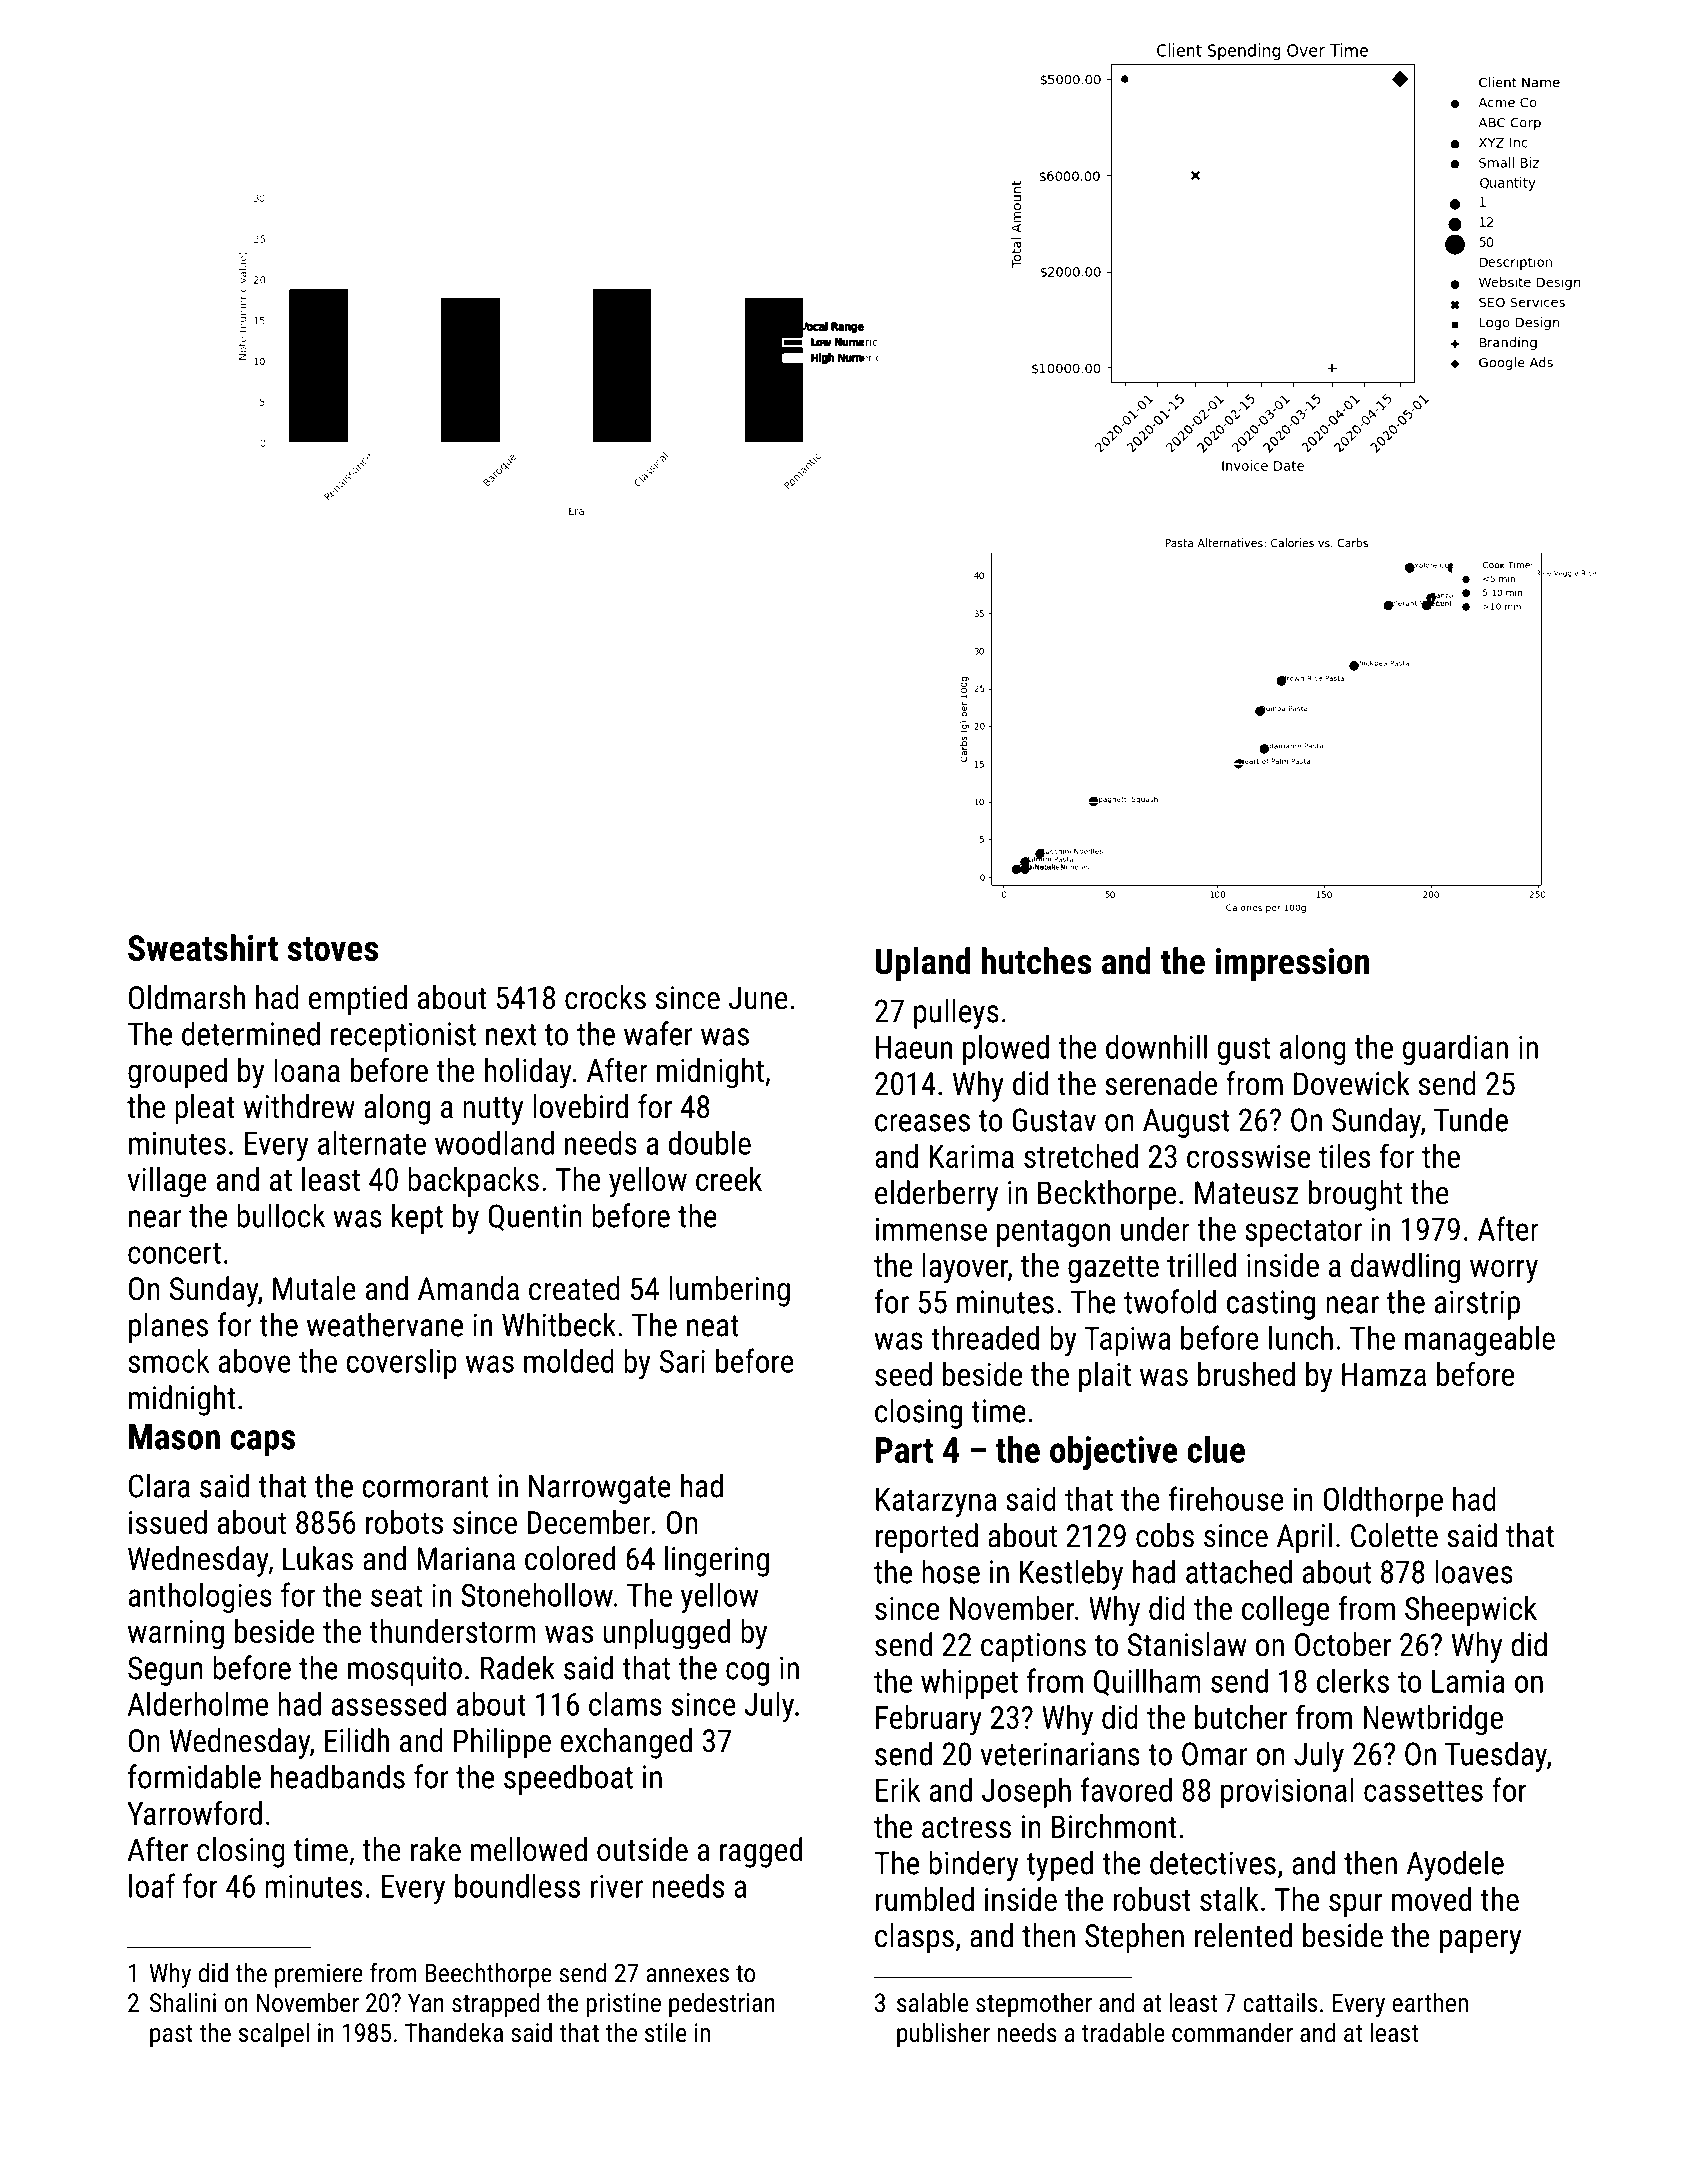 Image resolution: width=1683 pixels, height=2178 pixels. I want to click on Omar, so click(1214, 1754).
